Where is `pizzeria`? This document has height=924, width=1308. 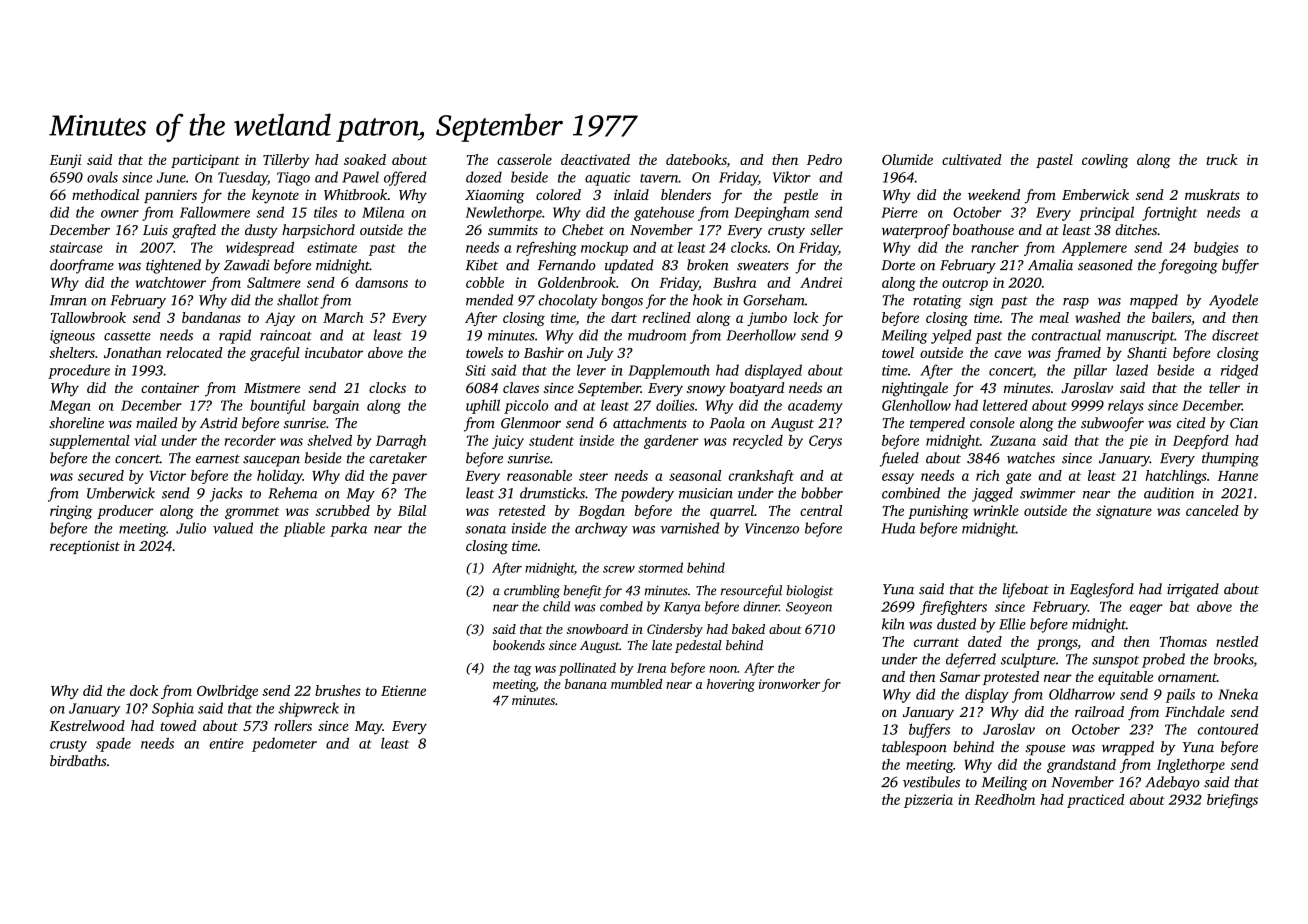
pizzeria is located at coordinates (928, 801).
